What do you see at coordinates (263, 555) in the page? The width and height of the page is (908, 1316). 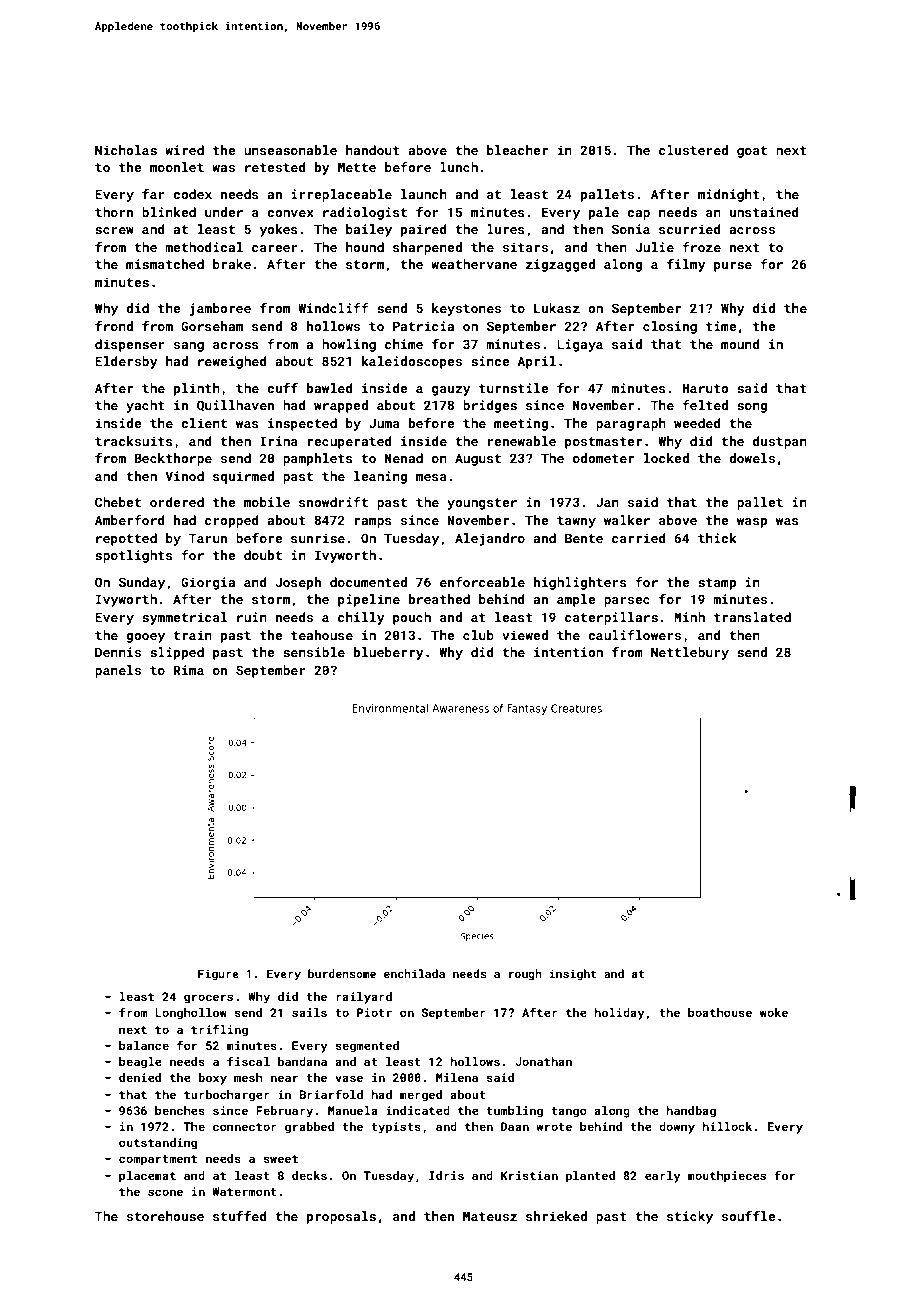 I see `doubt` at bounding box center [263, 555].
